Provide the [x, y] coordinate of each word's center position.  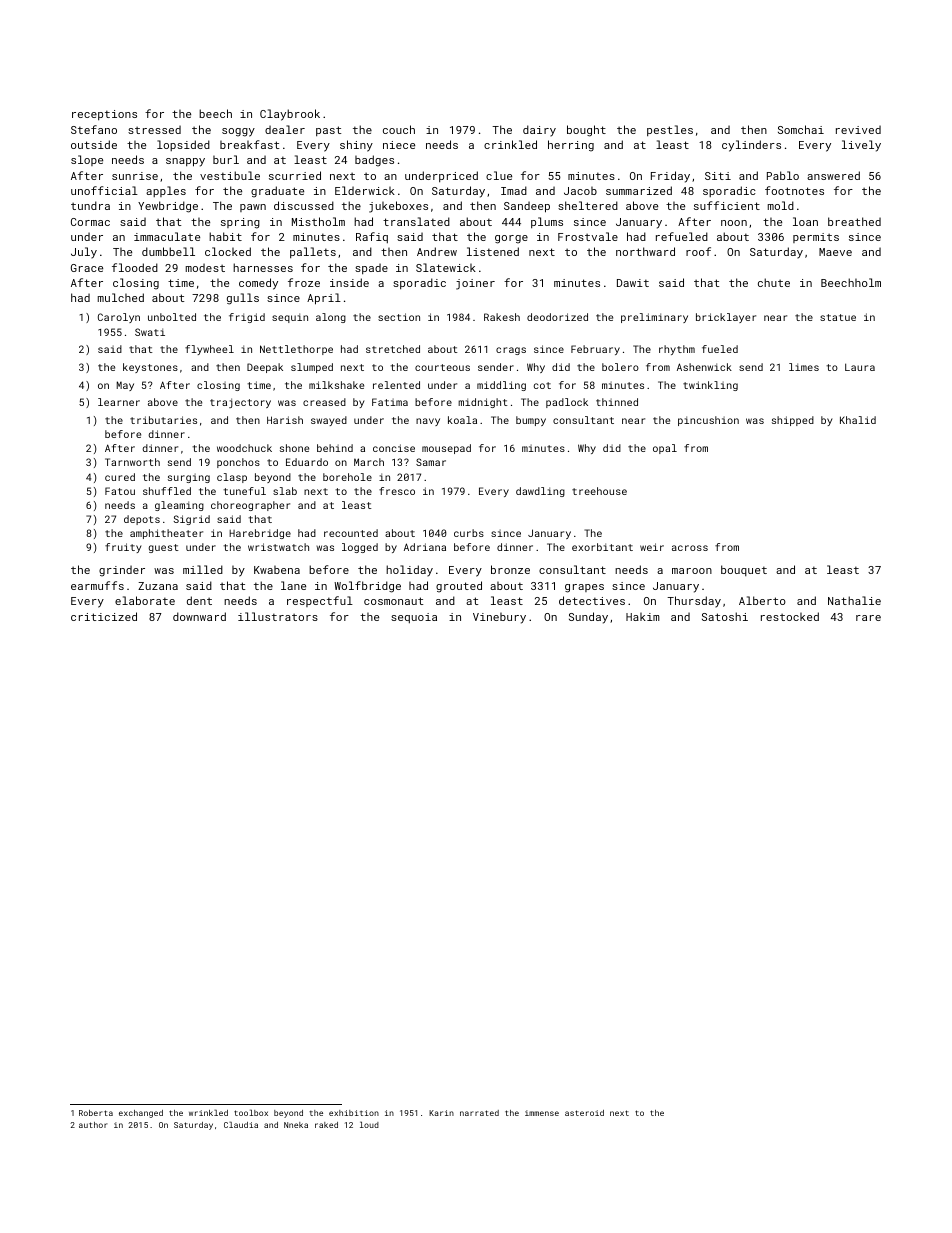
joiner [475, 284]
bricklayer [726, 318]
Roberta [96, 1113]
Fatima [390, 402]
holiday [409, 571]
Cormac [90, 222]
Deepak [265, 368]
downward [199, 616]
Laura [860, 367]
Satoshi [725, 616]
